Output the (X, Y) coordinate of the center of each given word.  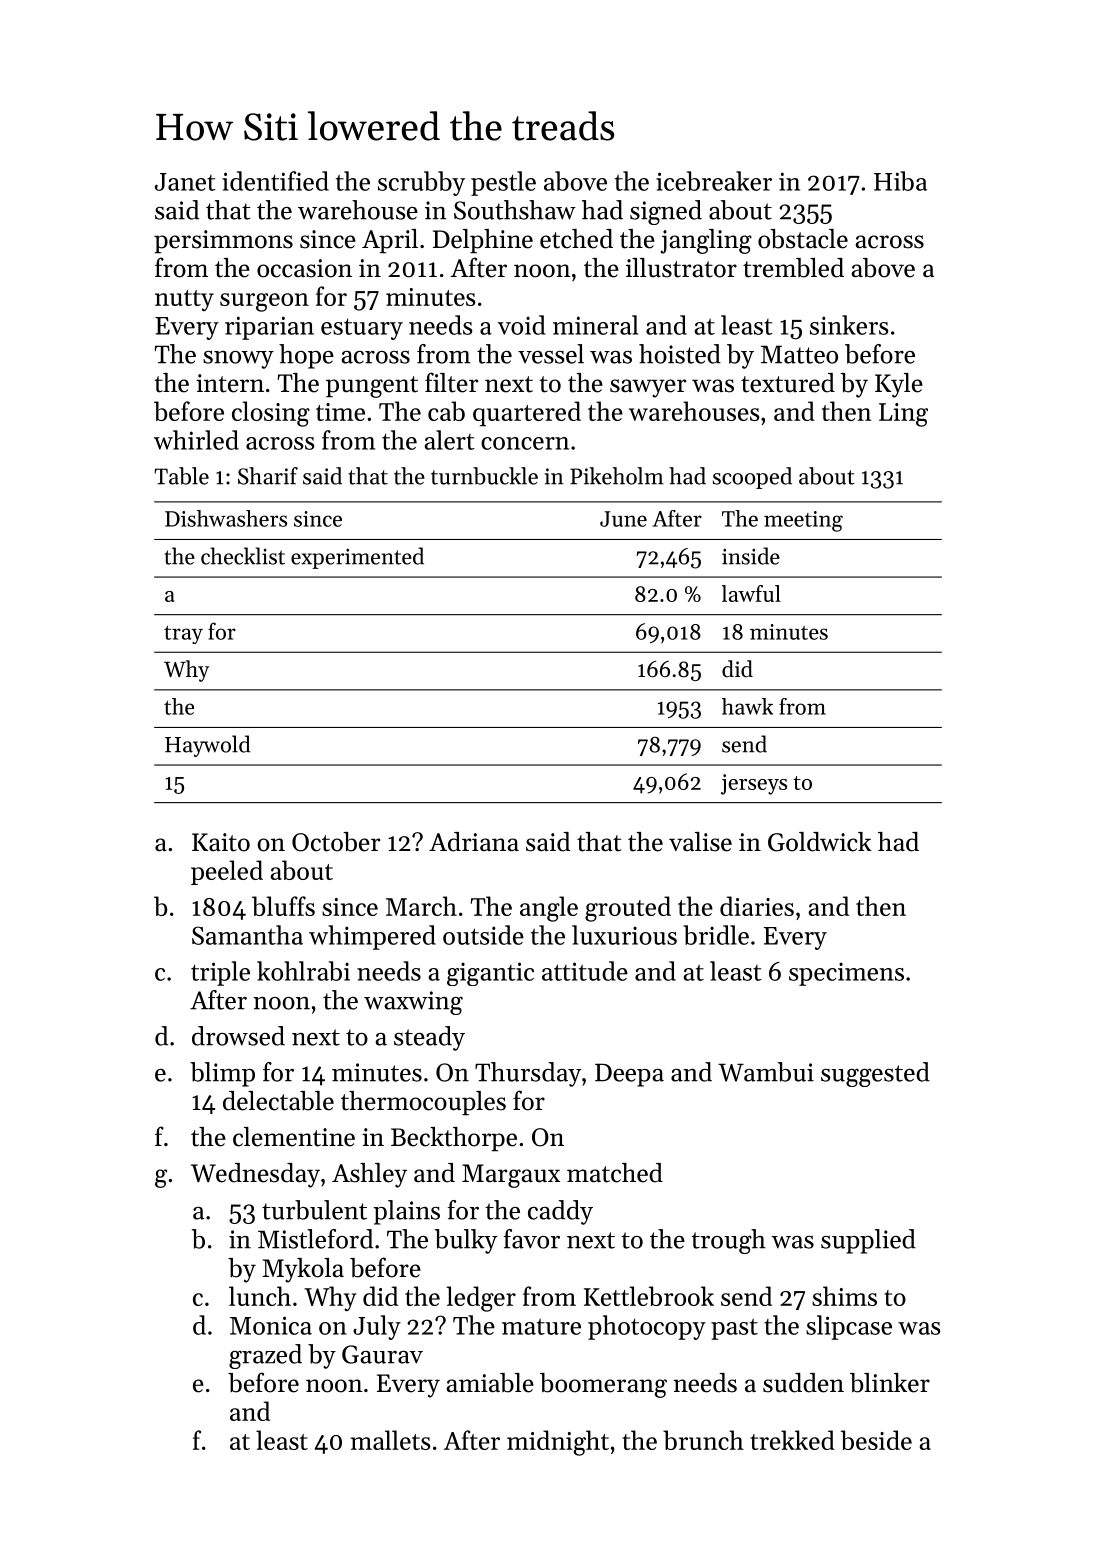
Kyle (899, 385)
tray (183, 635)
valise (700, 842)
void (521, 325)
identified (275, 181)
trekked (792, 1440)
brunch (703, 1440)
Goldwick (820, 842)
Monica (271, 1325)
